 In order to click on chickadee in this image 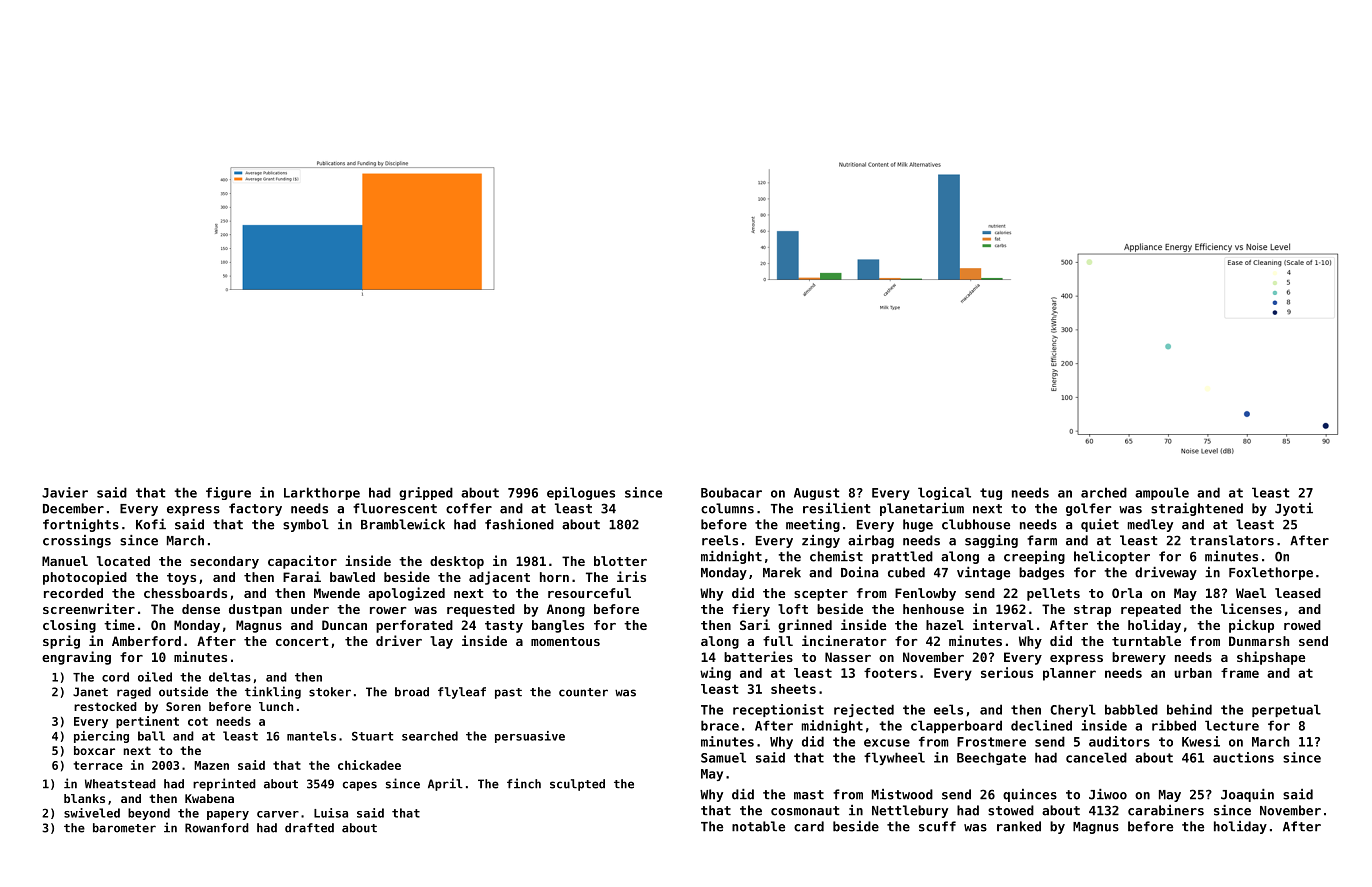, I will do `click(369, 765)`.
